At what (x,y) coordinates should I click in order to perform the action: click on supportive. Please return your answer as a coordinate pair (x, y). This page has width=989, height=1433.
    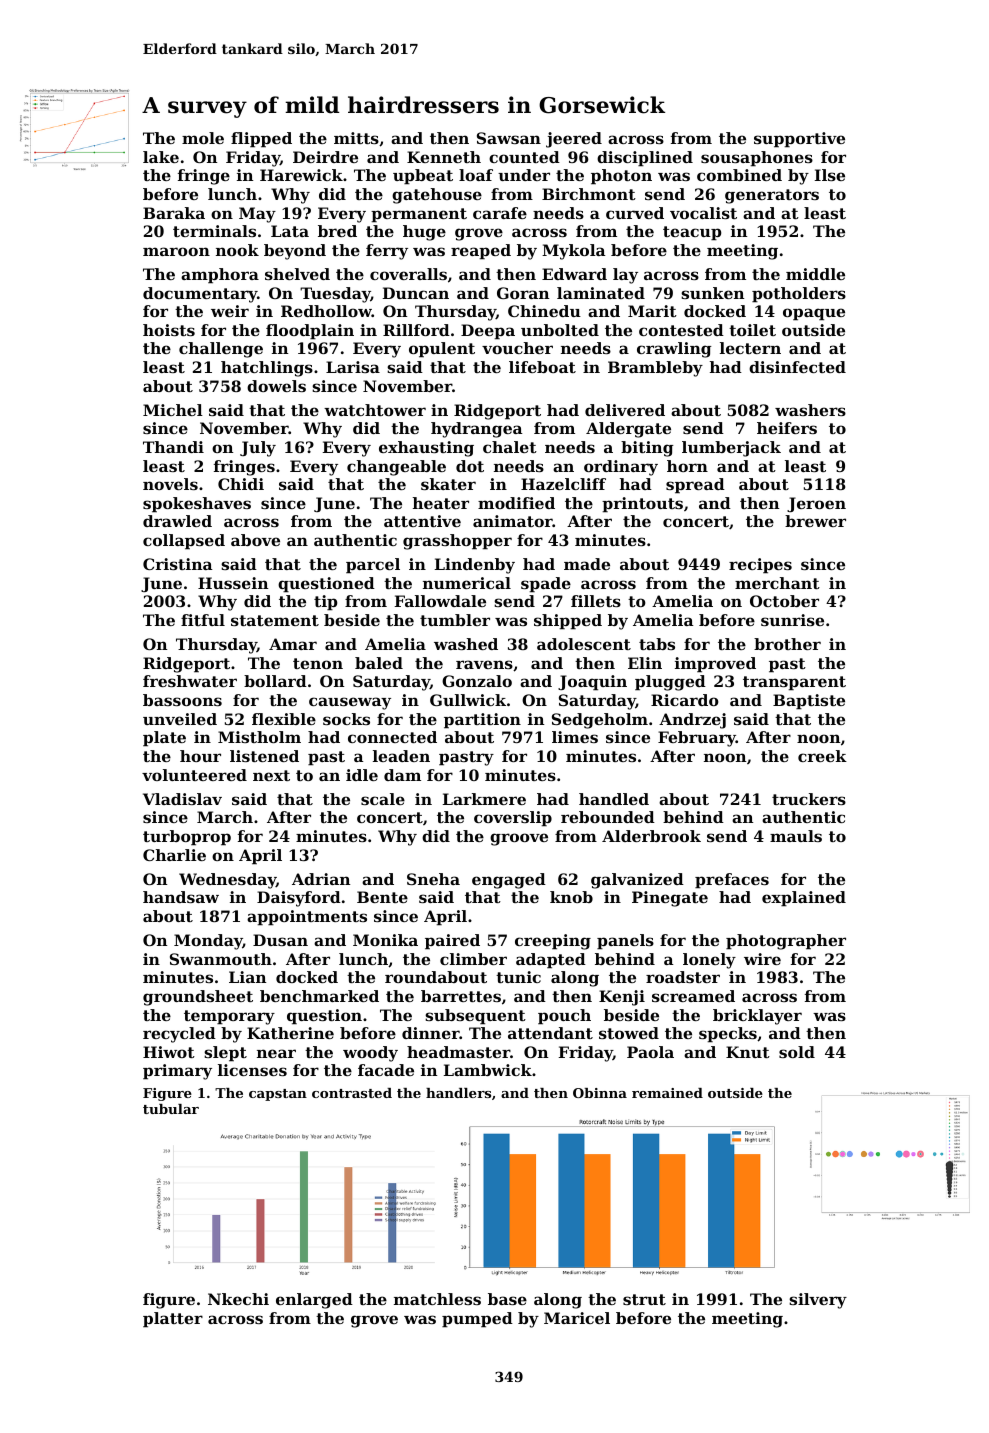
    Looking at the image, I should click on (799, 140).
